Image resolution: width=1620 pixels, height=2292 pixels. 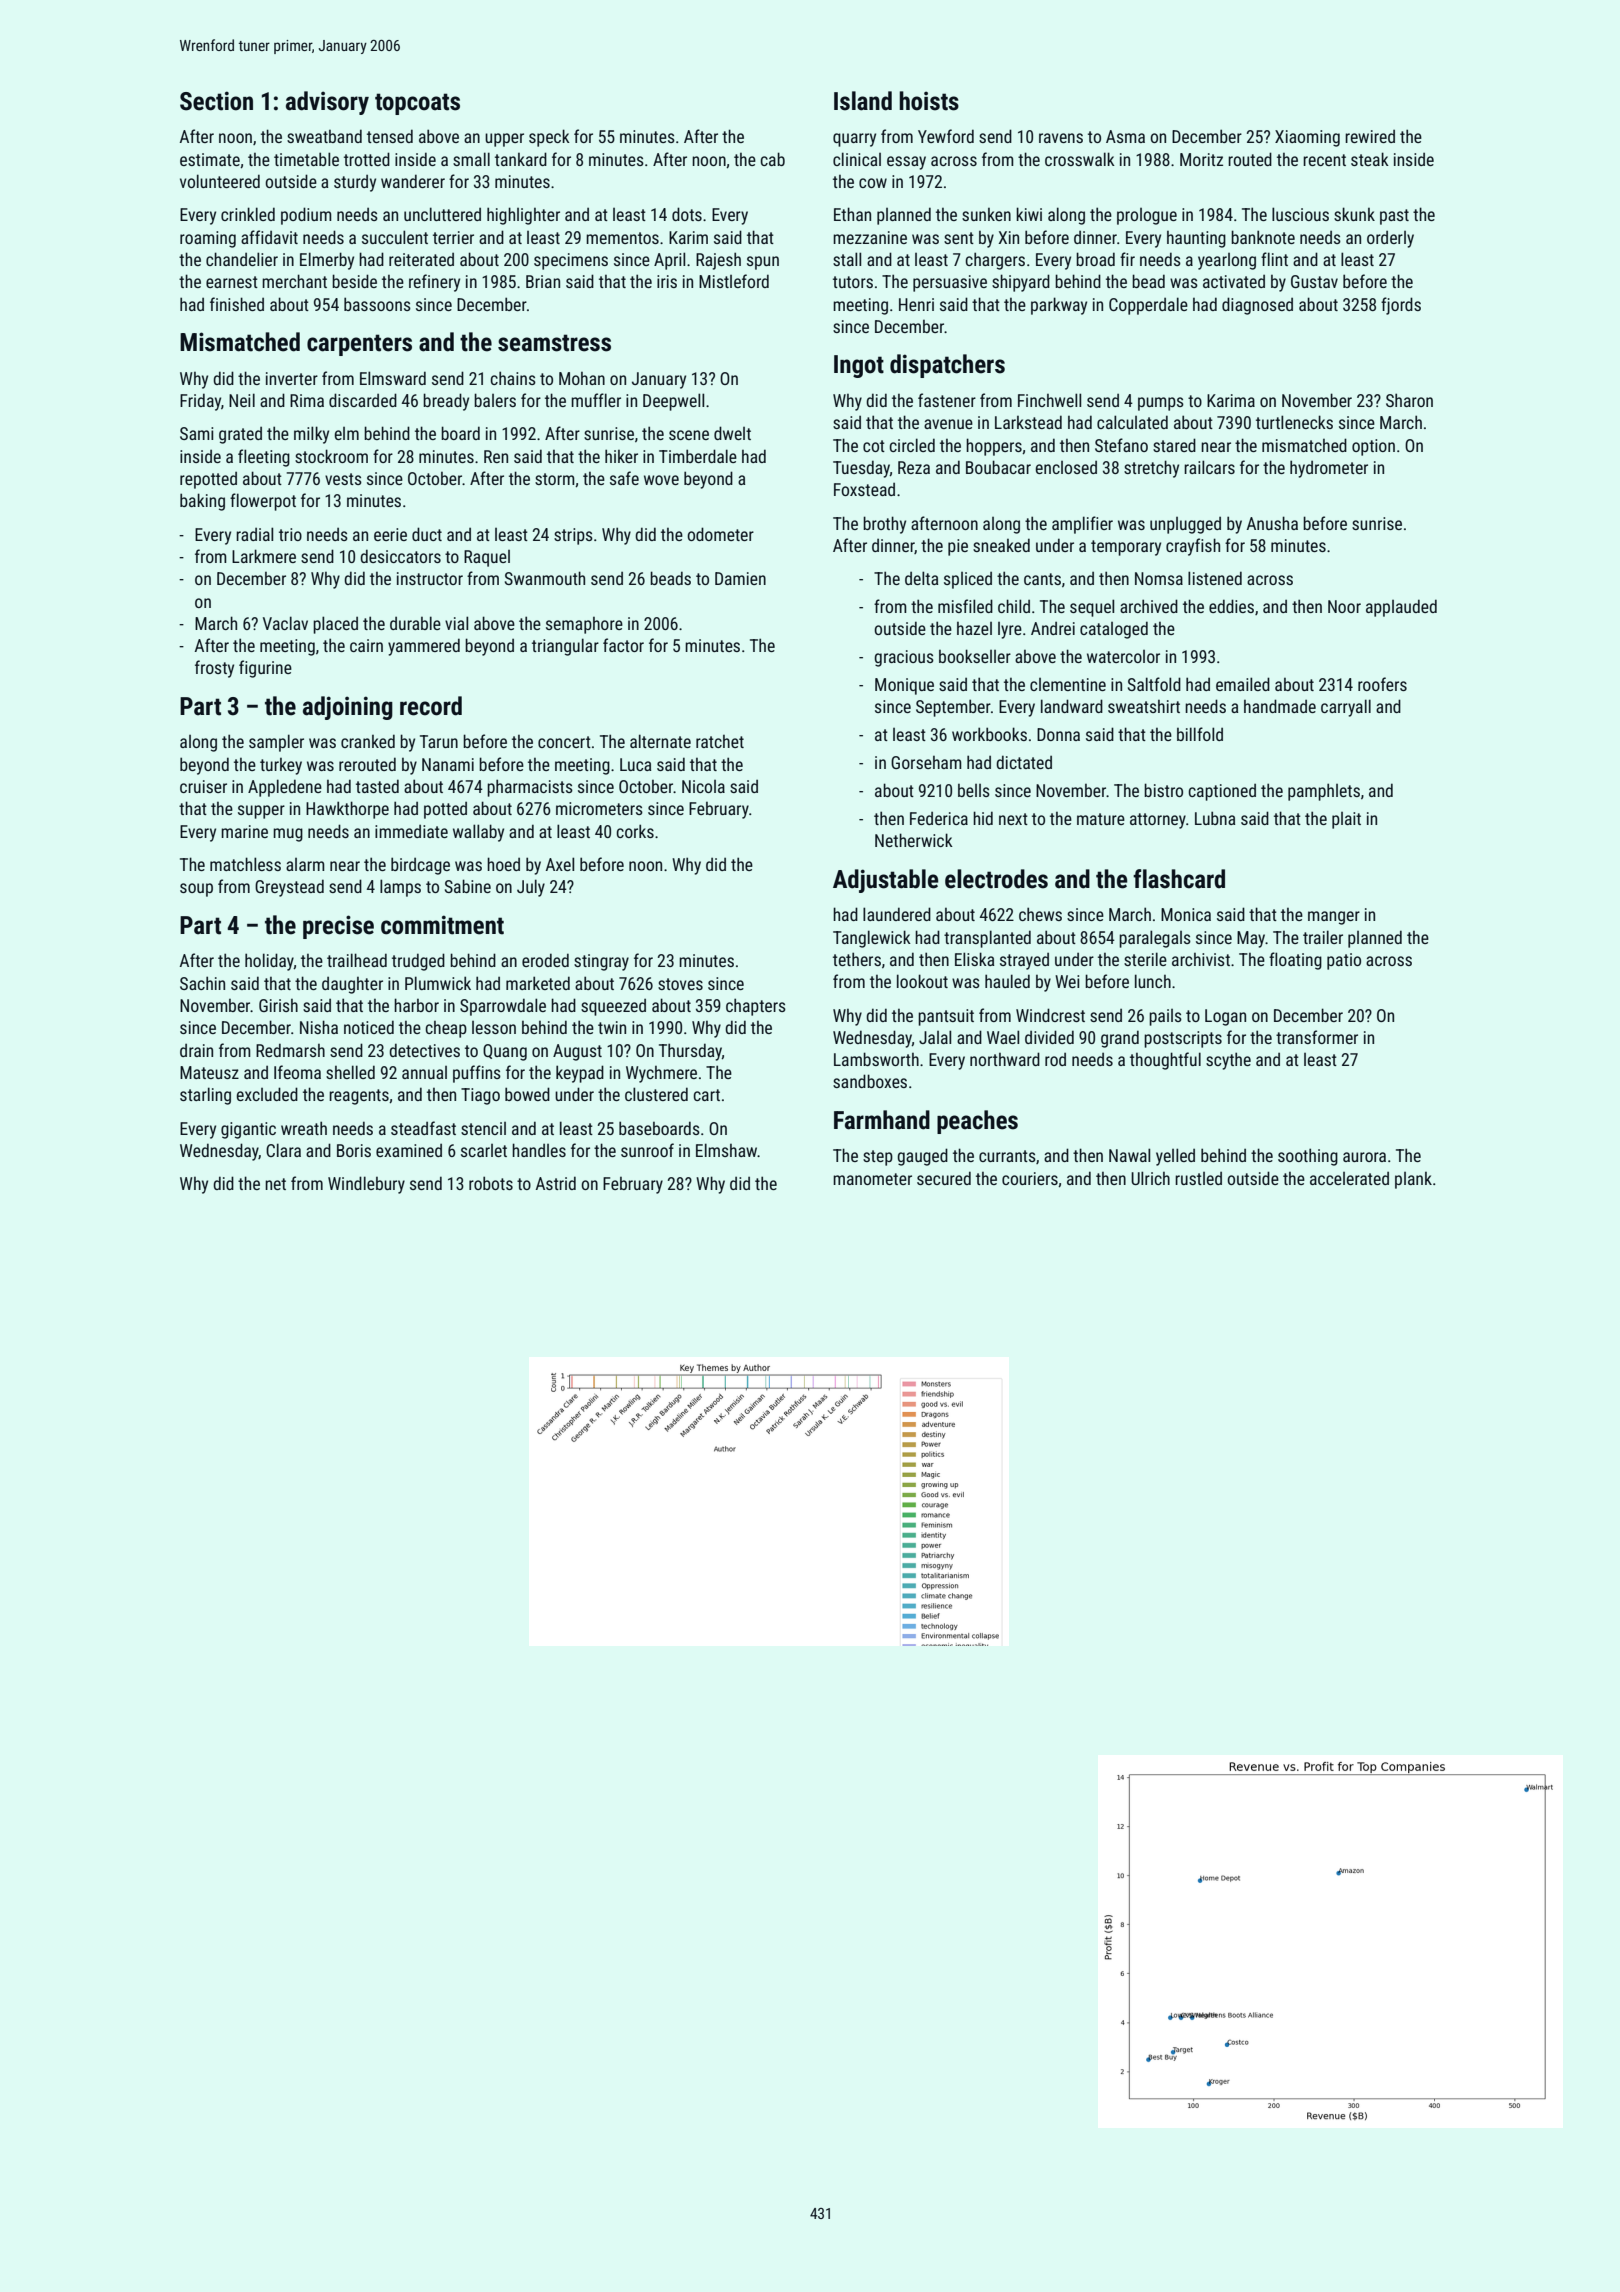 What do you see at coordinates (359, 1097) in the screenshot?
I see `reagents` at bounding box center [359, 1097].
